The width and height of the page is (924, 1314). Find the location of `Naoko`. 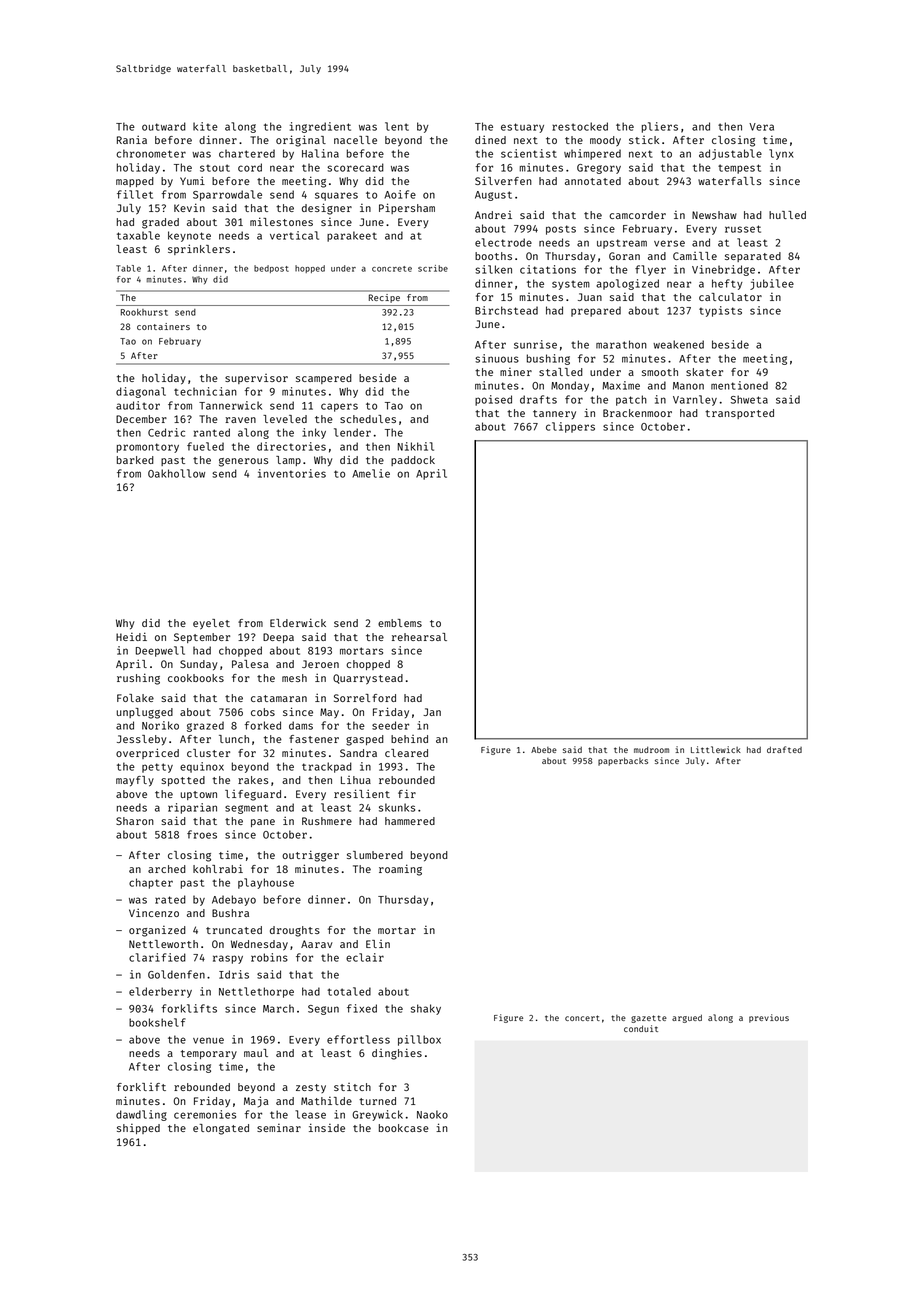

Naoko is located at coordinates (432, 1114).
